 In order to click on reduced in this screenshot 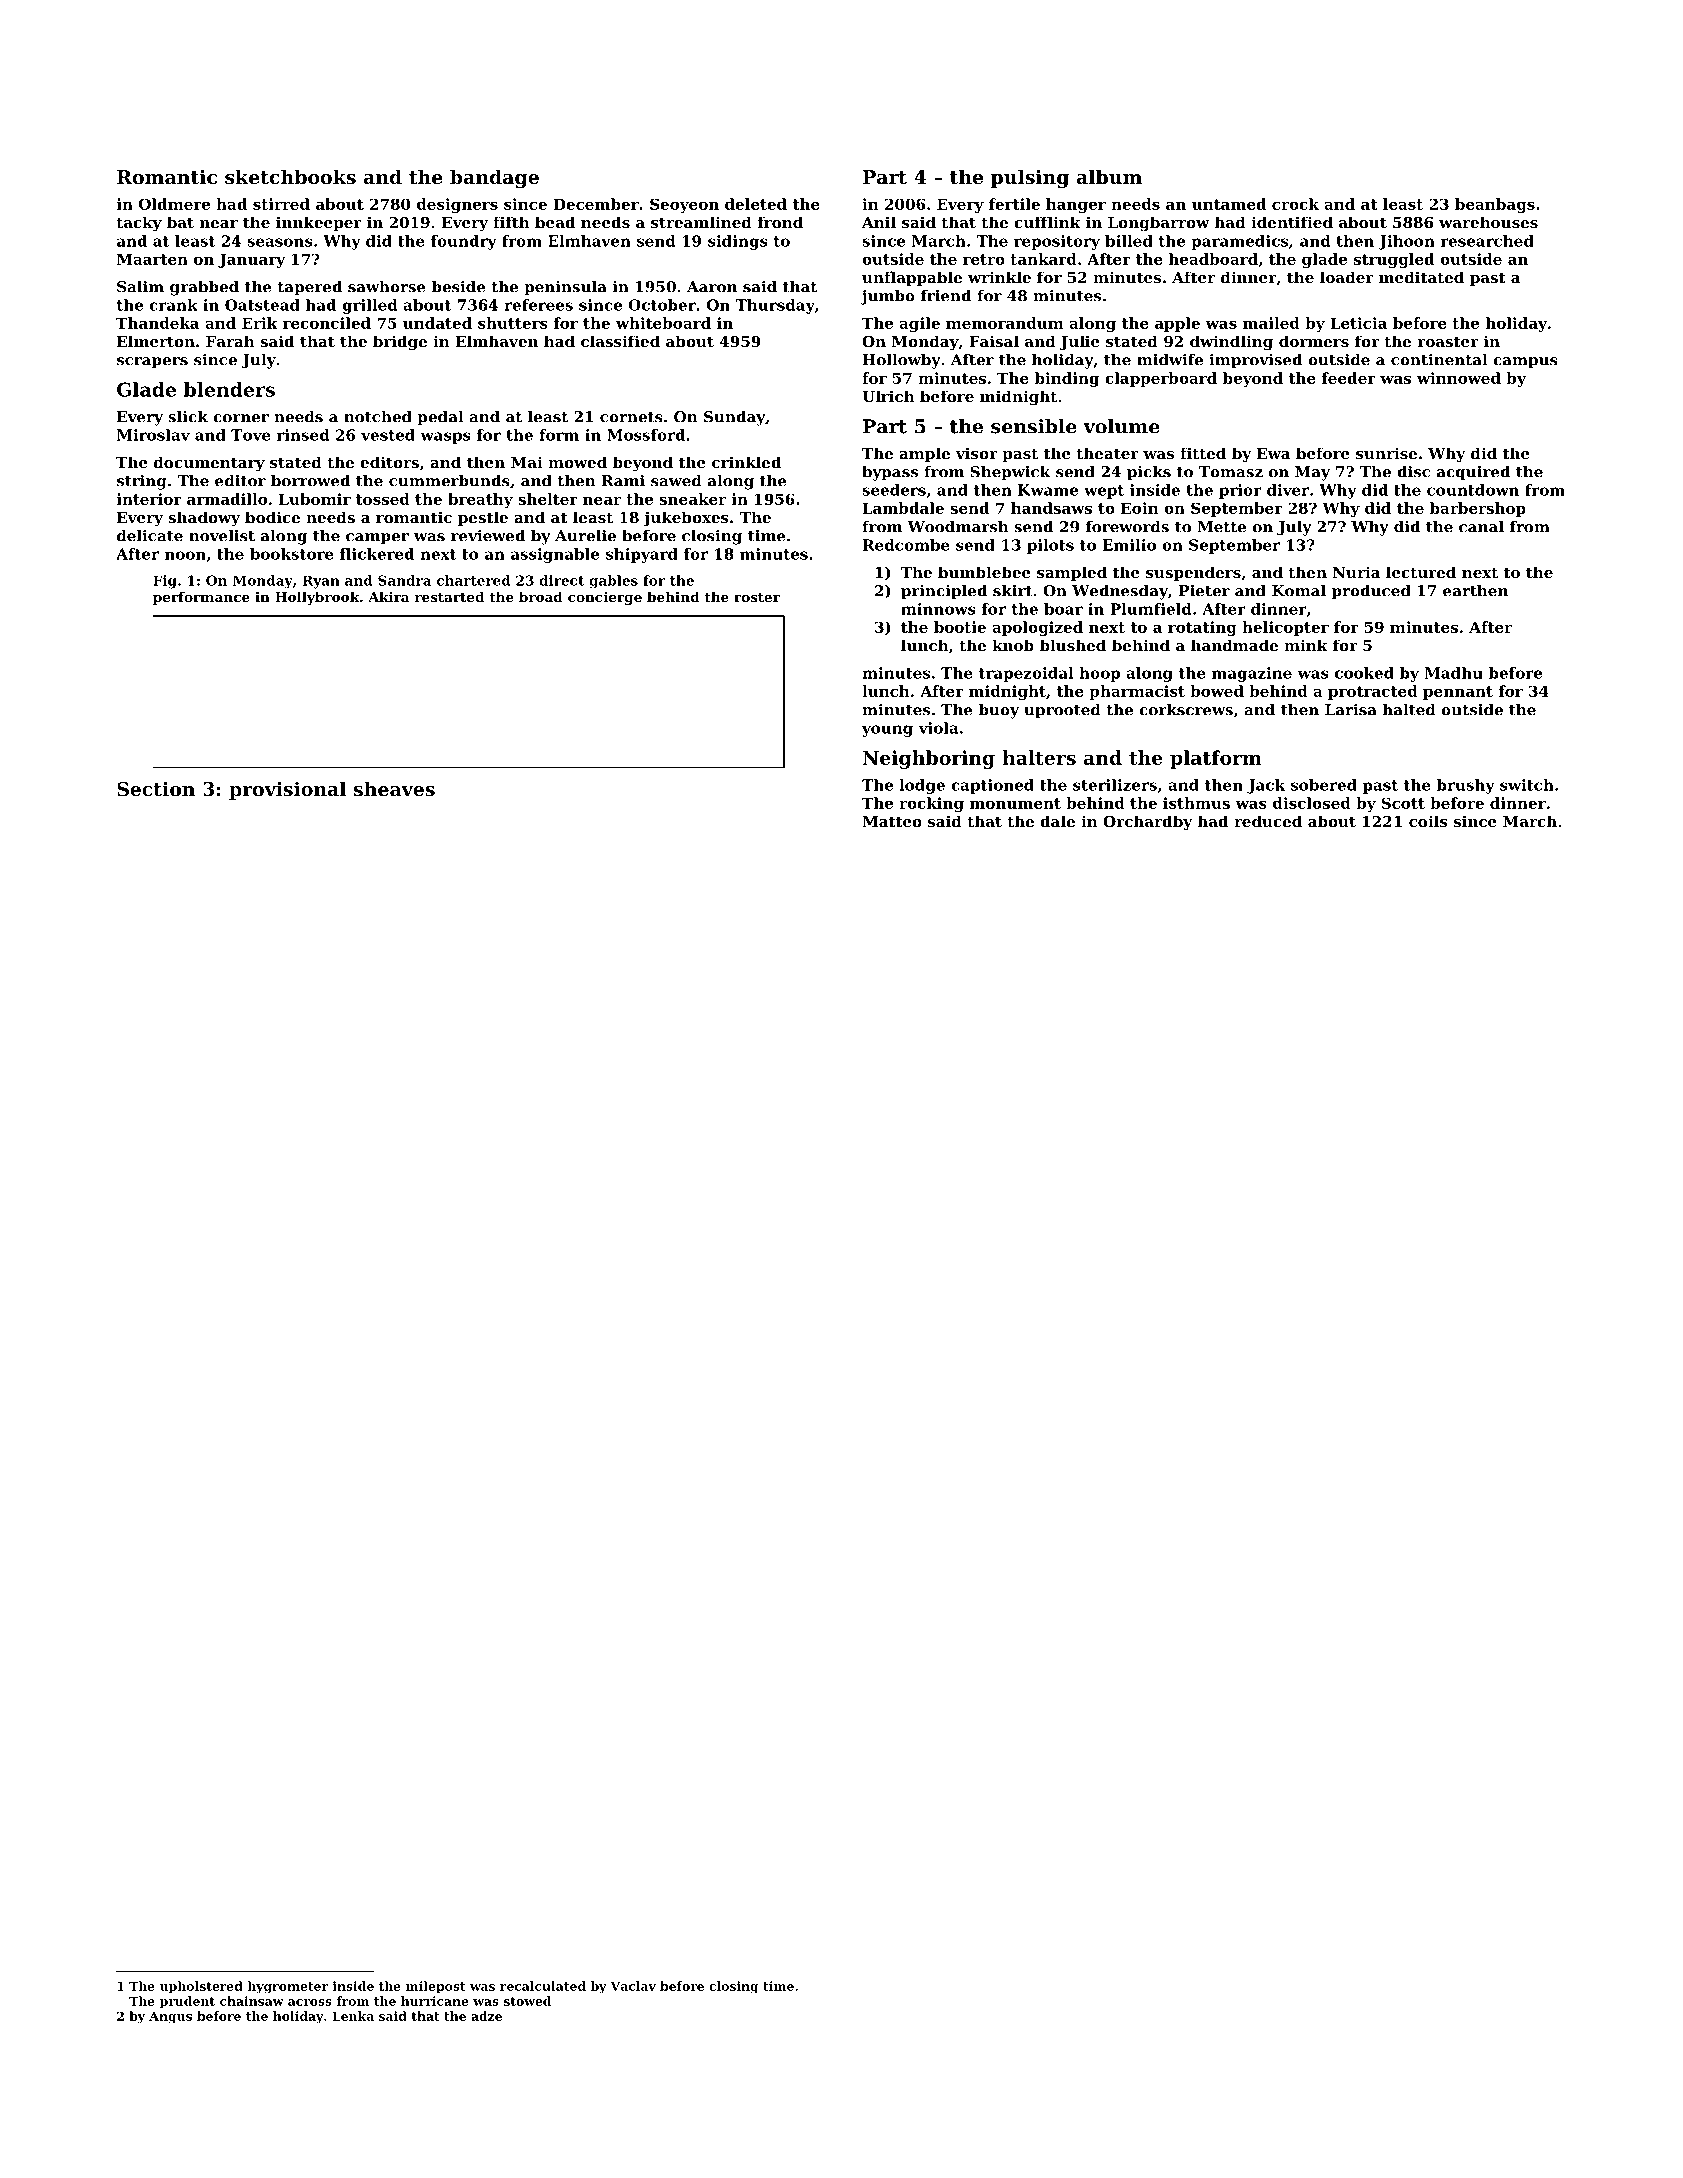, I will do `click(1268, 821)`.
